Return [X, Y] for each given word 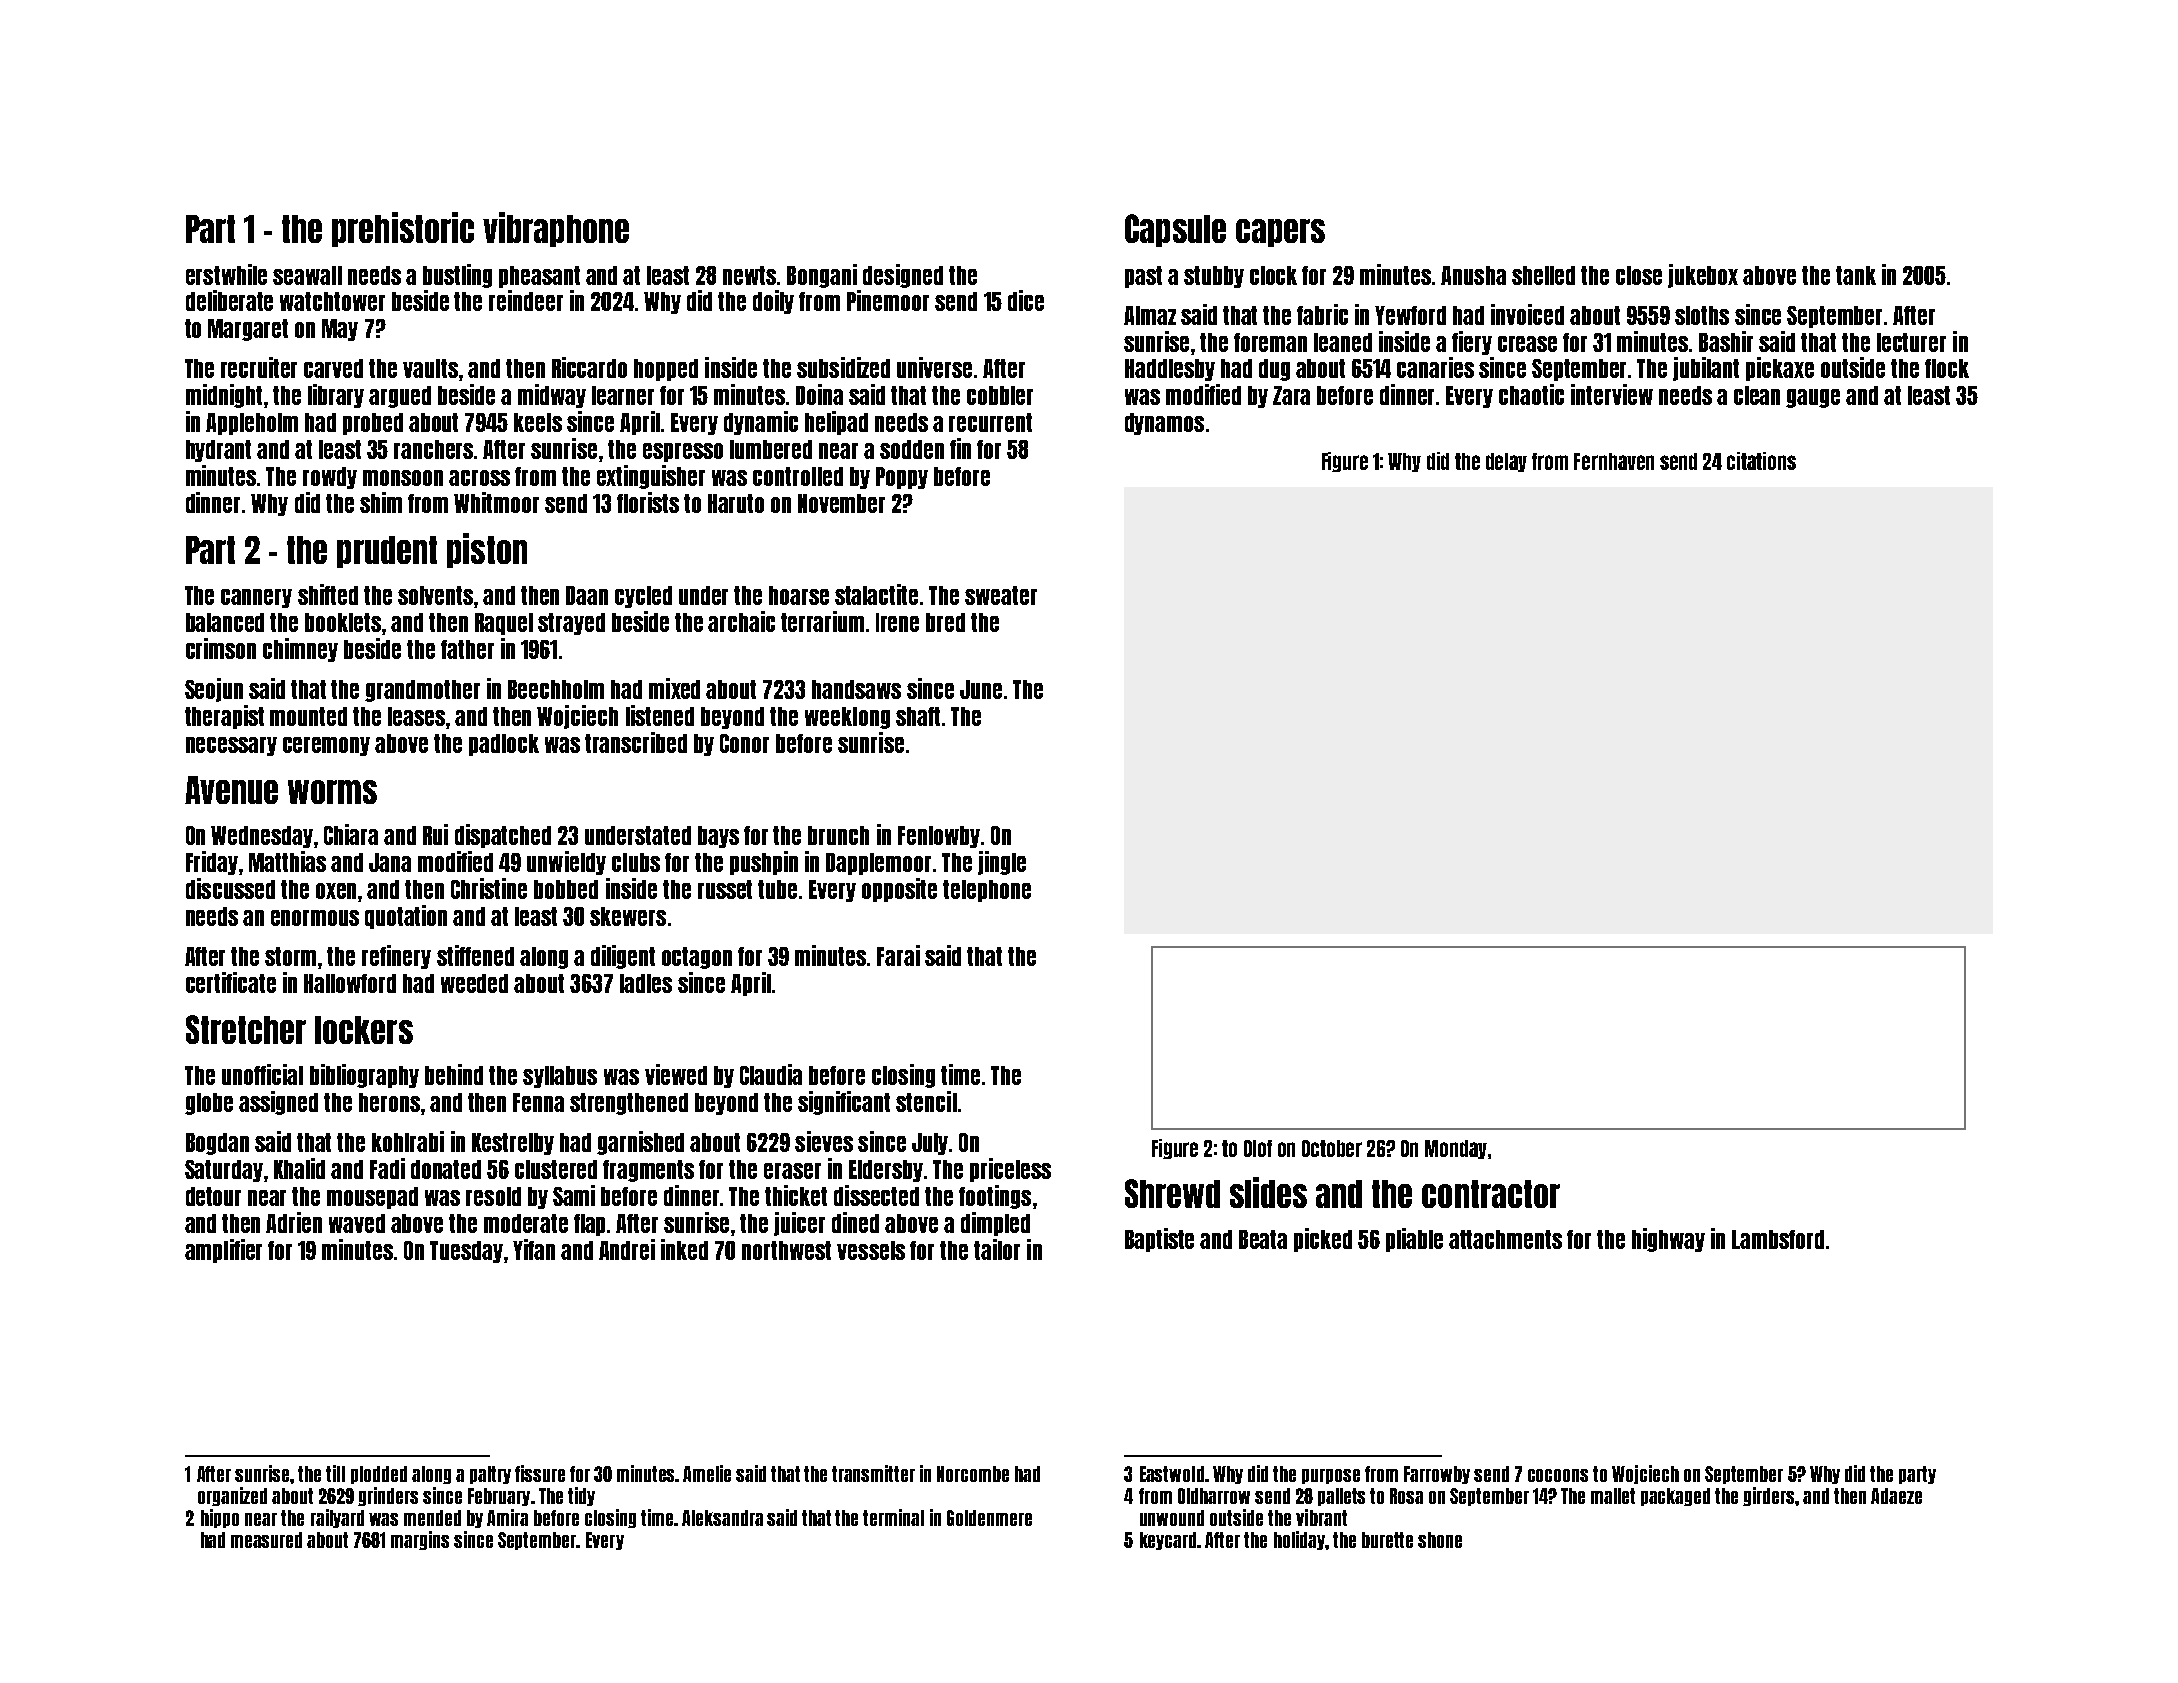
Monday [1456, 1149]
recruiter [259, 367]
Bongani [822, 276]
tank [1856, 275]
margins [420, 1540]
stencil [926, 1101]
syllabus [560, 1077]
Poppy [902, 478]
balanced [225, 622]
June [981, 689]
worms [332, 792]
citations [1761, 461]
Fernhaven [1614, 461]
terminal [893, 1517]
